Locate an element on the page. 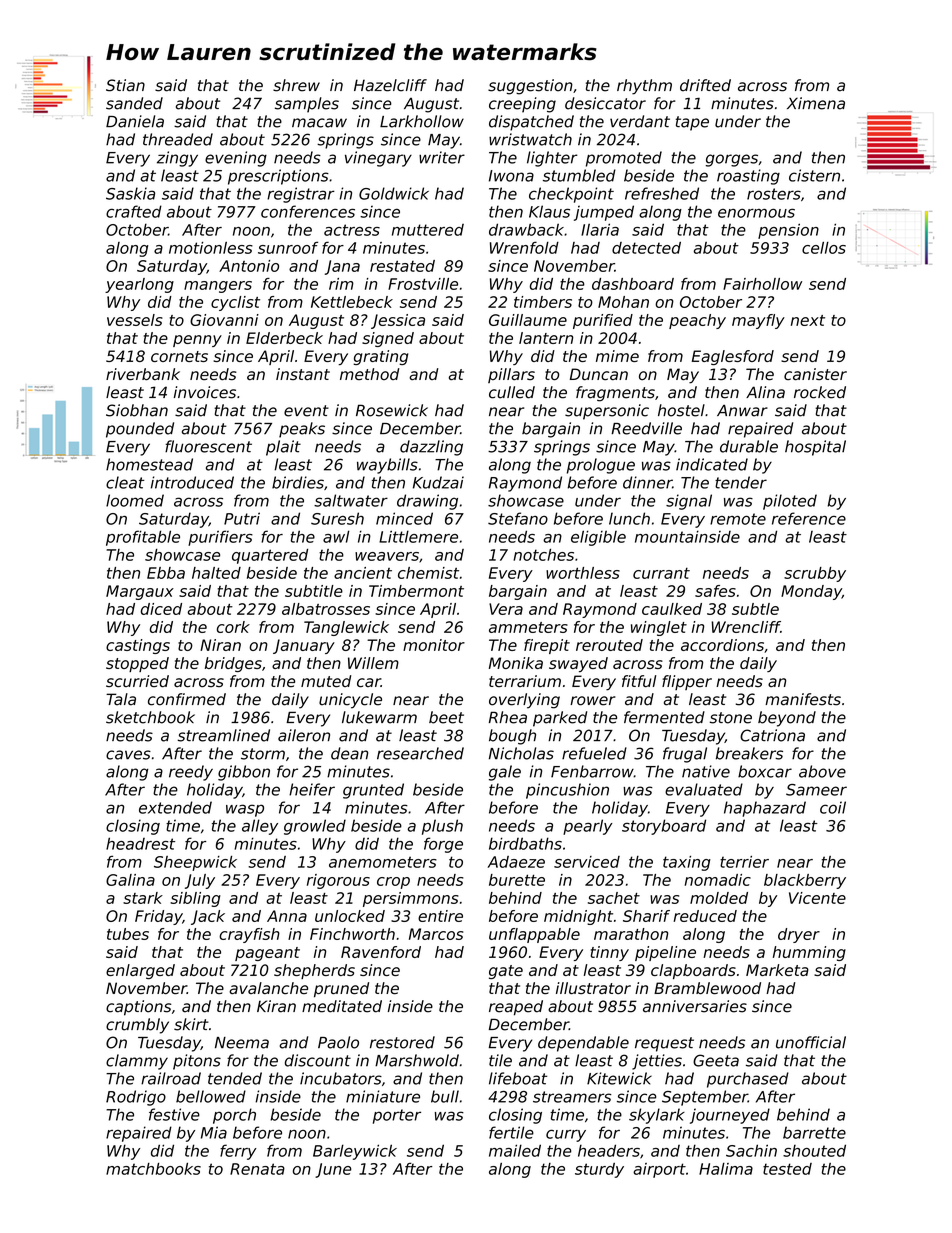 The width and height of the image is (952, 1233). terrier is located at coordinates (744, 862).
